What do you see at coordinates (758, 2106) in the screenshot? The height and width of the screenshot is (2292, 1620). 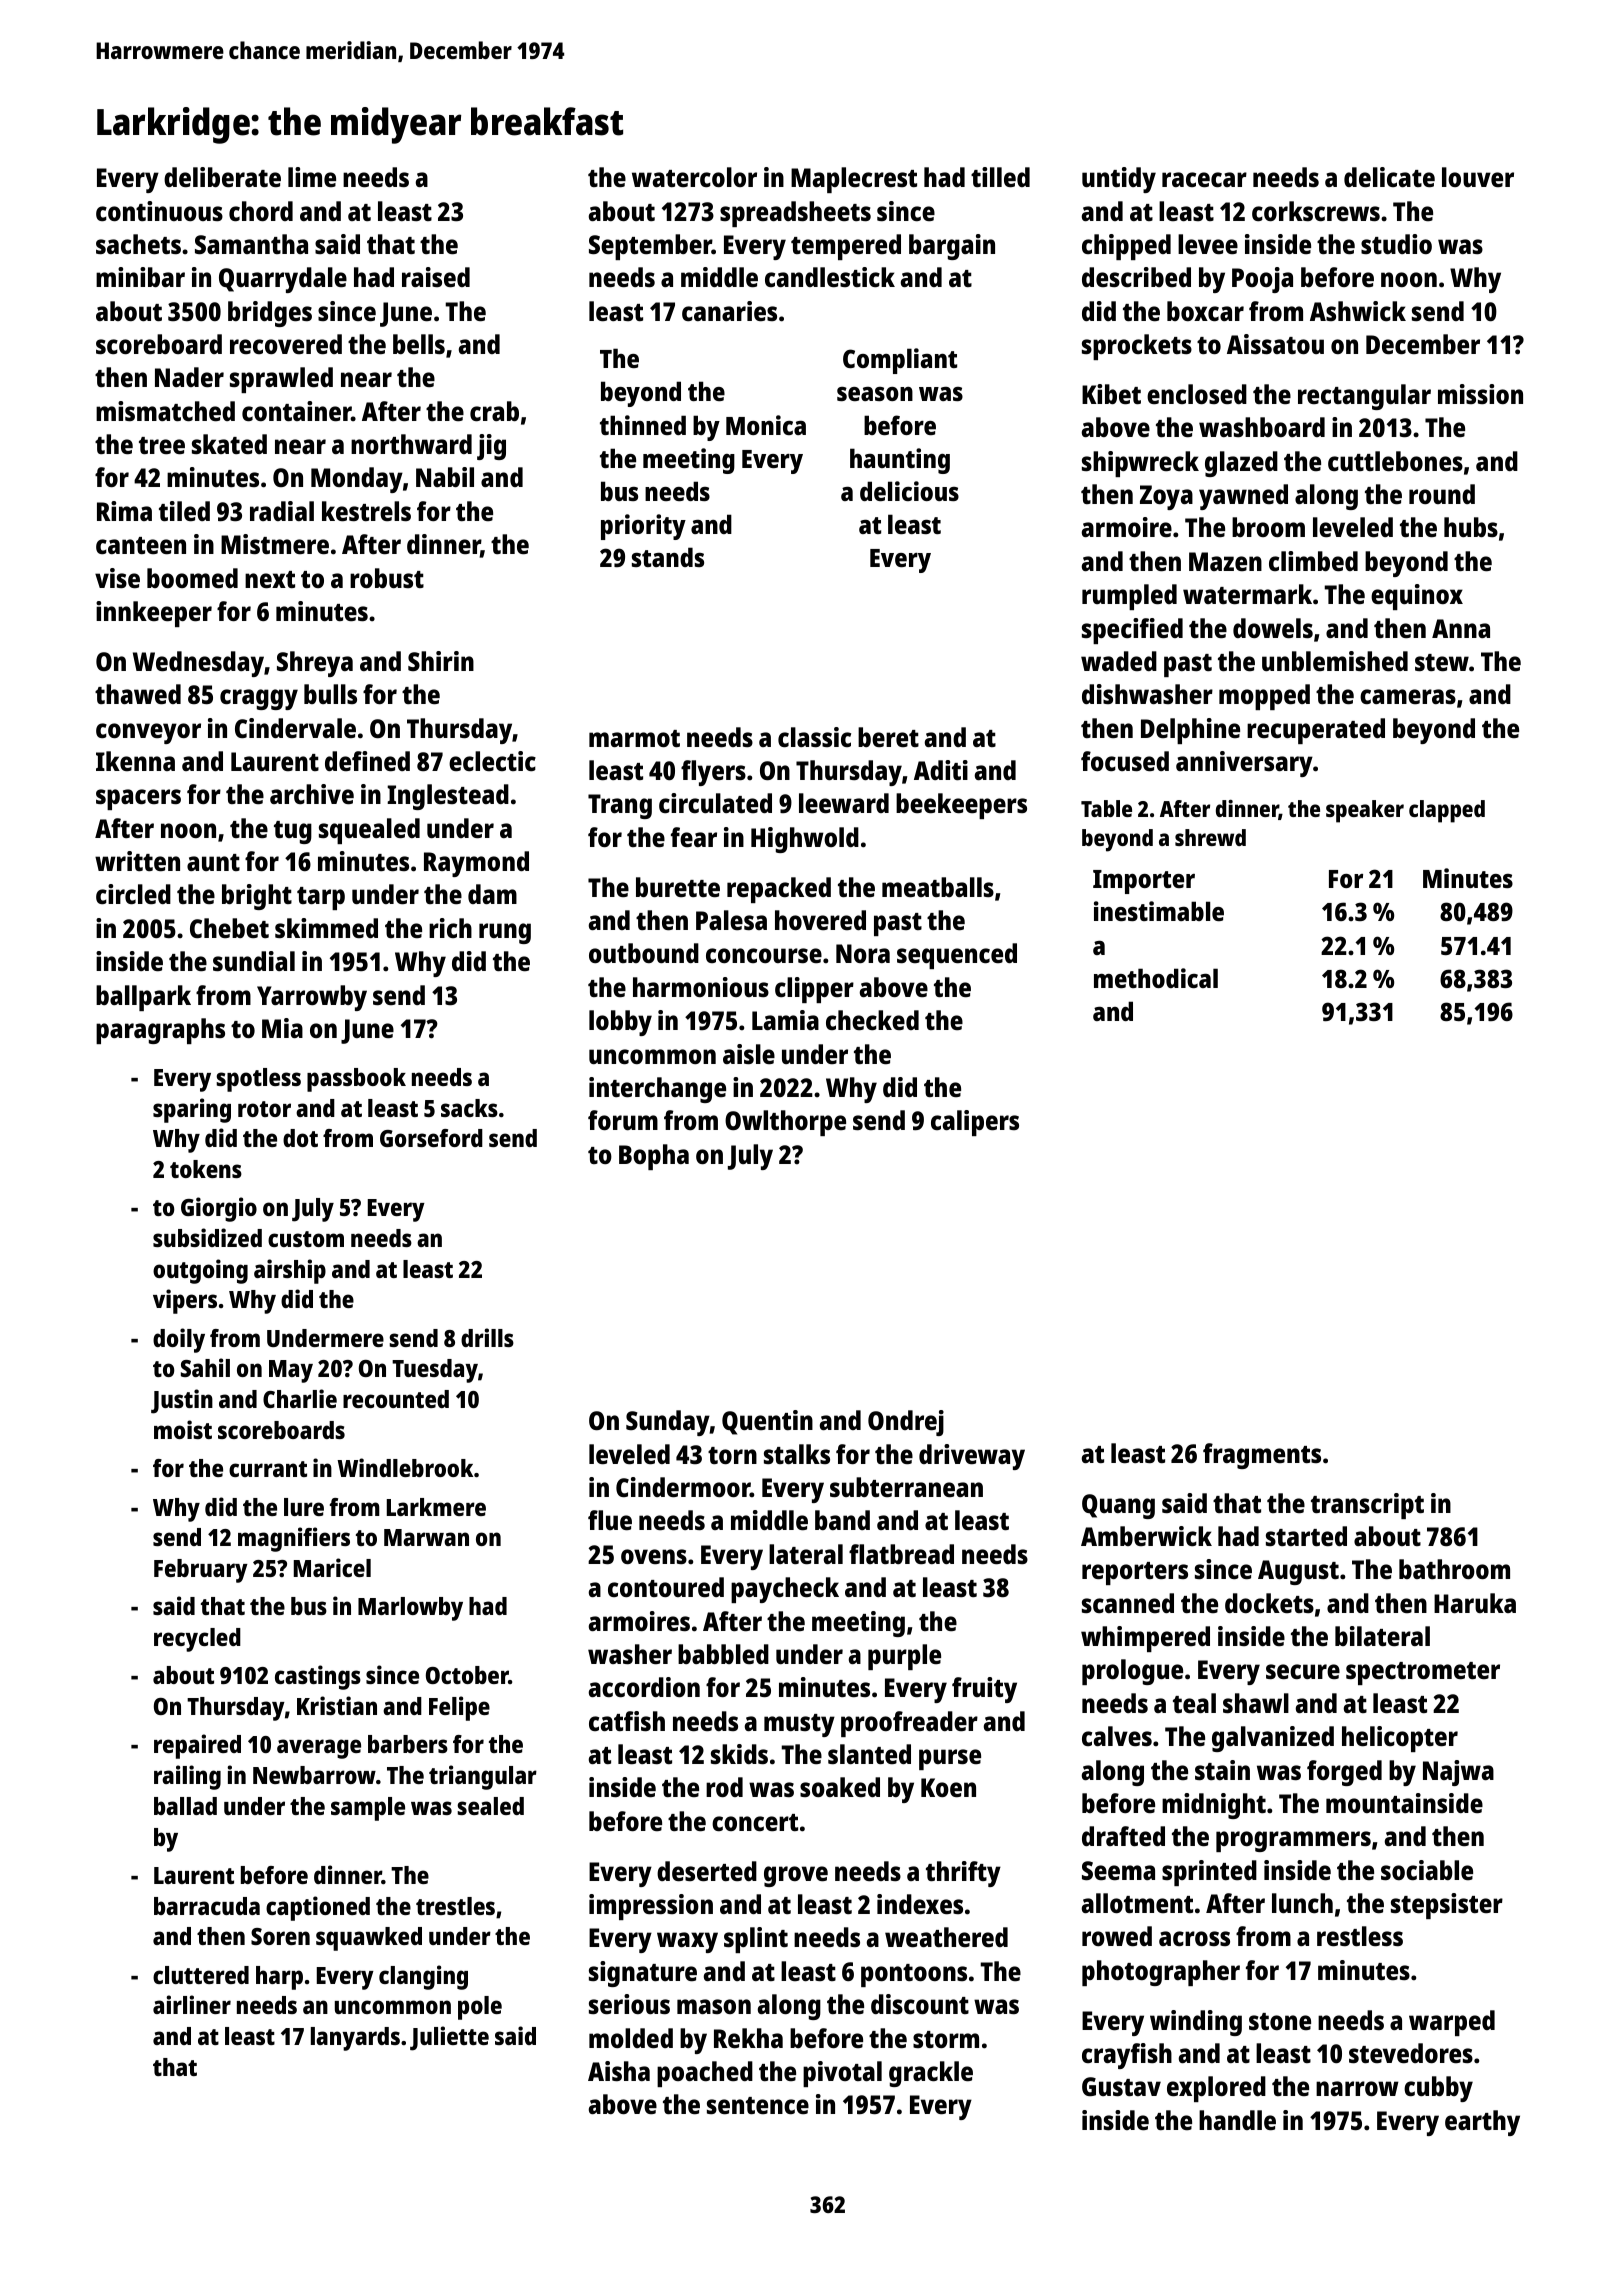 I see `sentence` at bounding box center [758, 2106].
